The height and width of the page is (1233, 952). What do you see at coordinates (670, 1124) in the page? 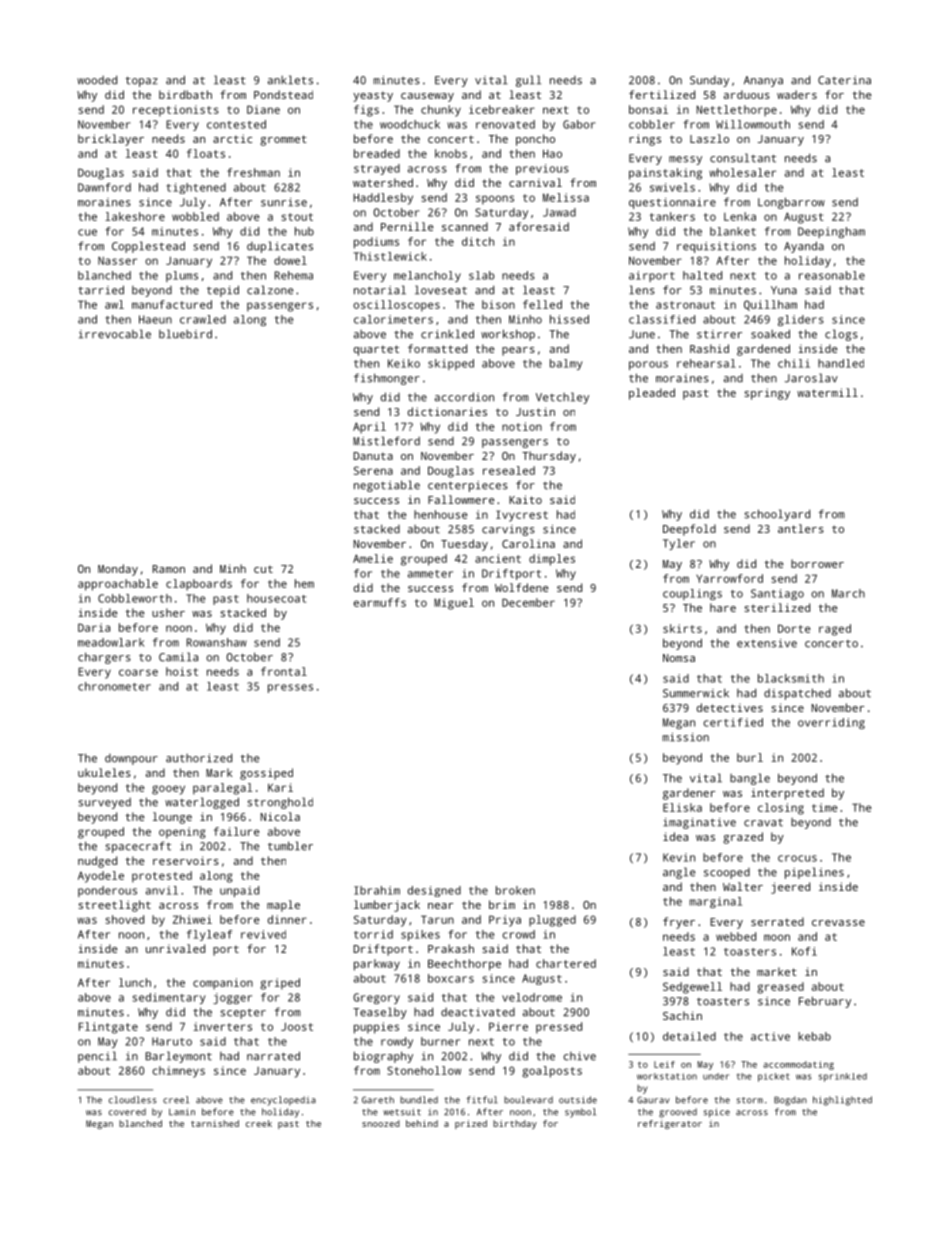
I see `refrigerator` at bounding box center [670, 1124].
